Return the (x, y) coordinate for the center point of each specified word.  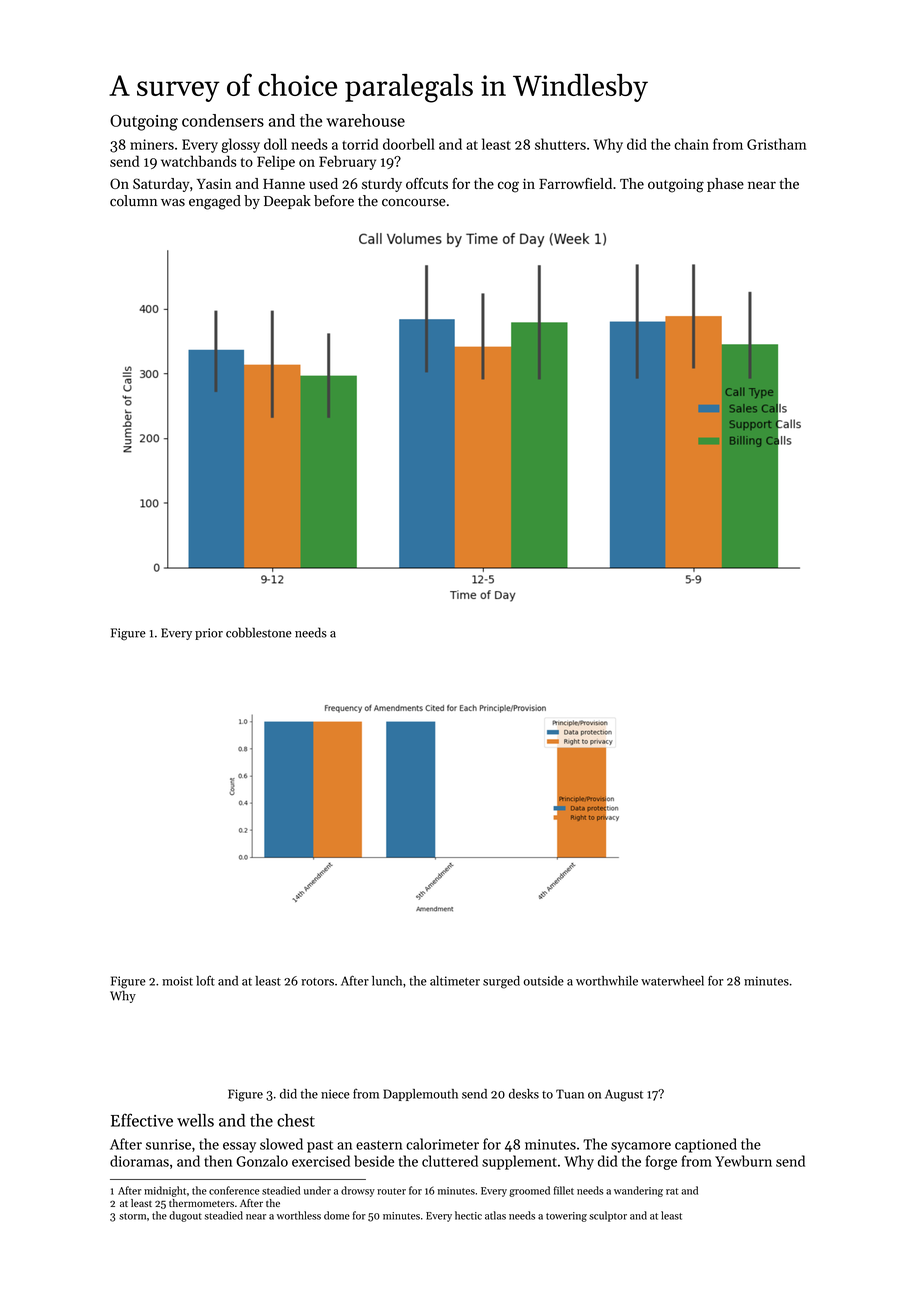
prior (209, 634)
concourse (414, 203)
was (173, 203)
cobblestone (259, 632)
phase (725, 185)
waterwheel (672, 981)
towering (566, 1217)
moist (177, 981)
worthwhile (607, 981)
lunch (387, 981)
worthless (299, 1215)
